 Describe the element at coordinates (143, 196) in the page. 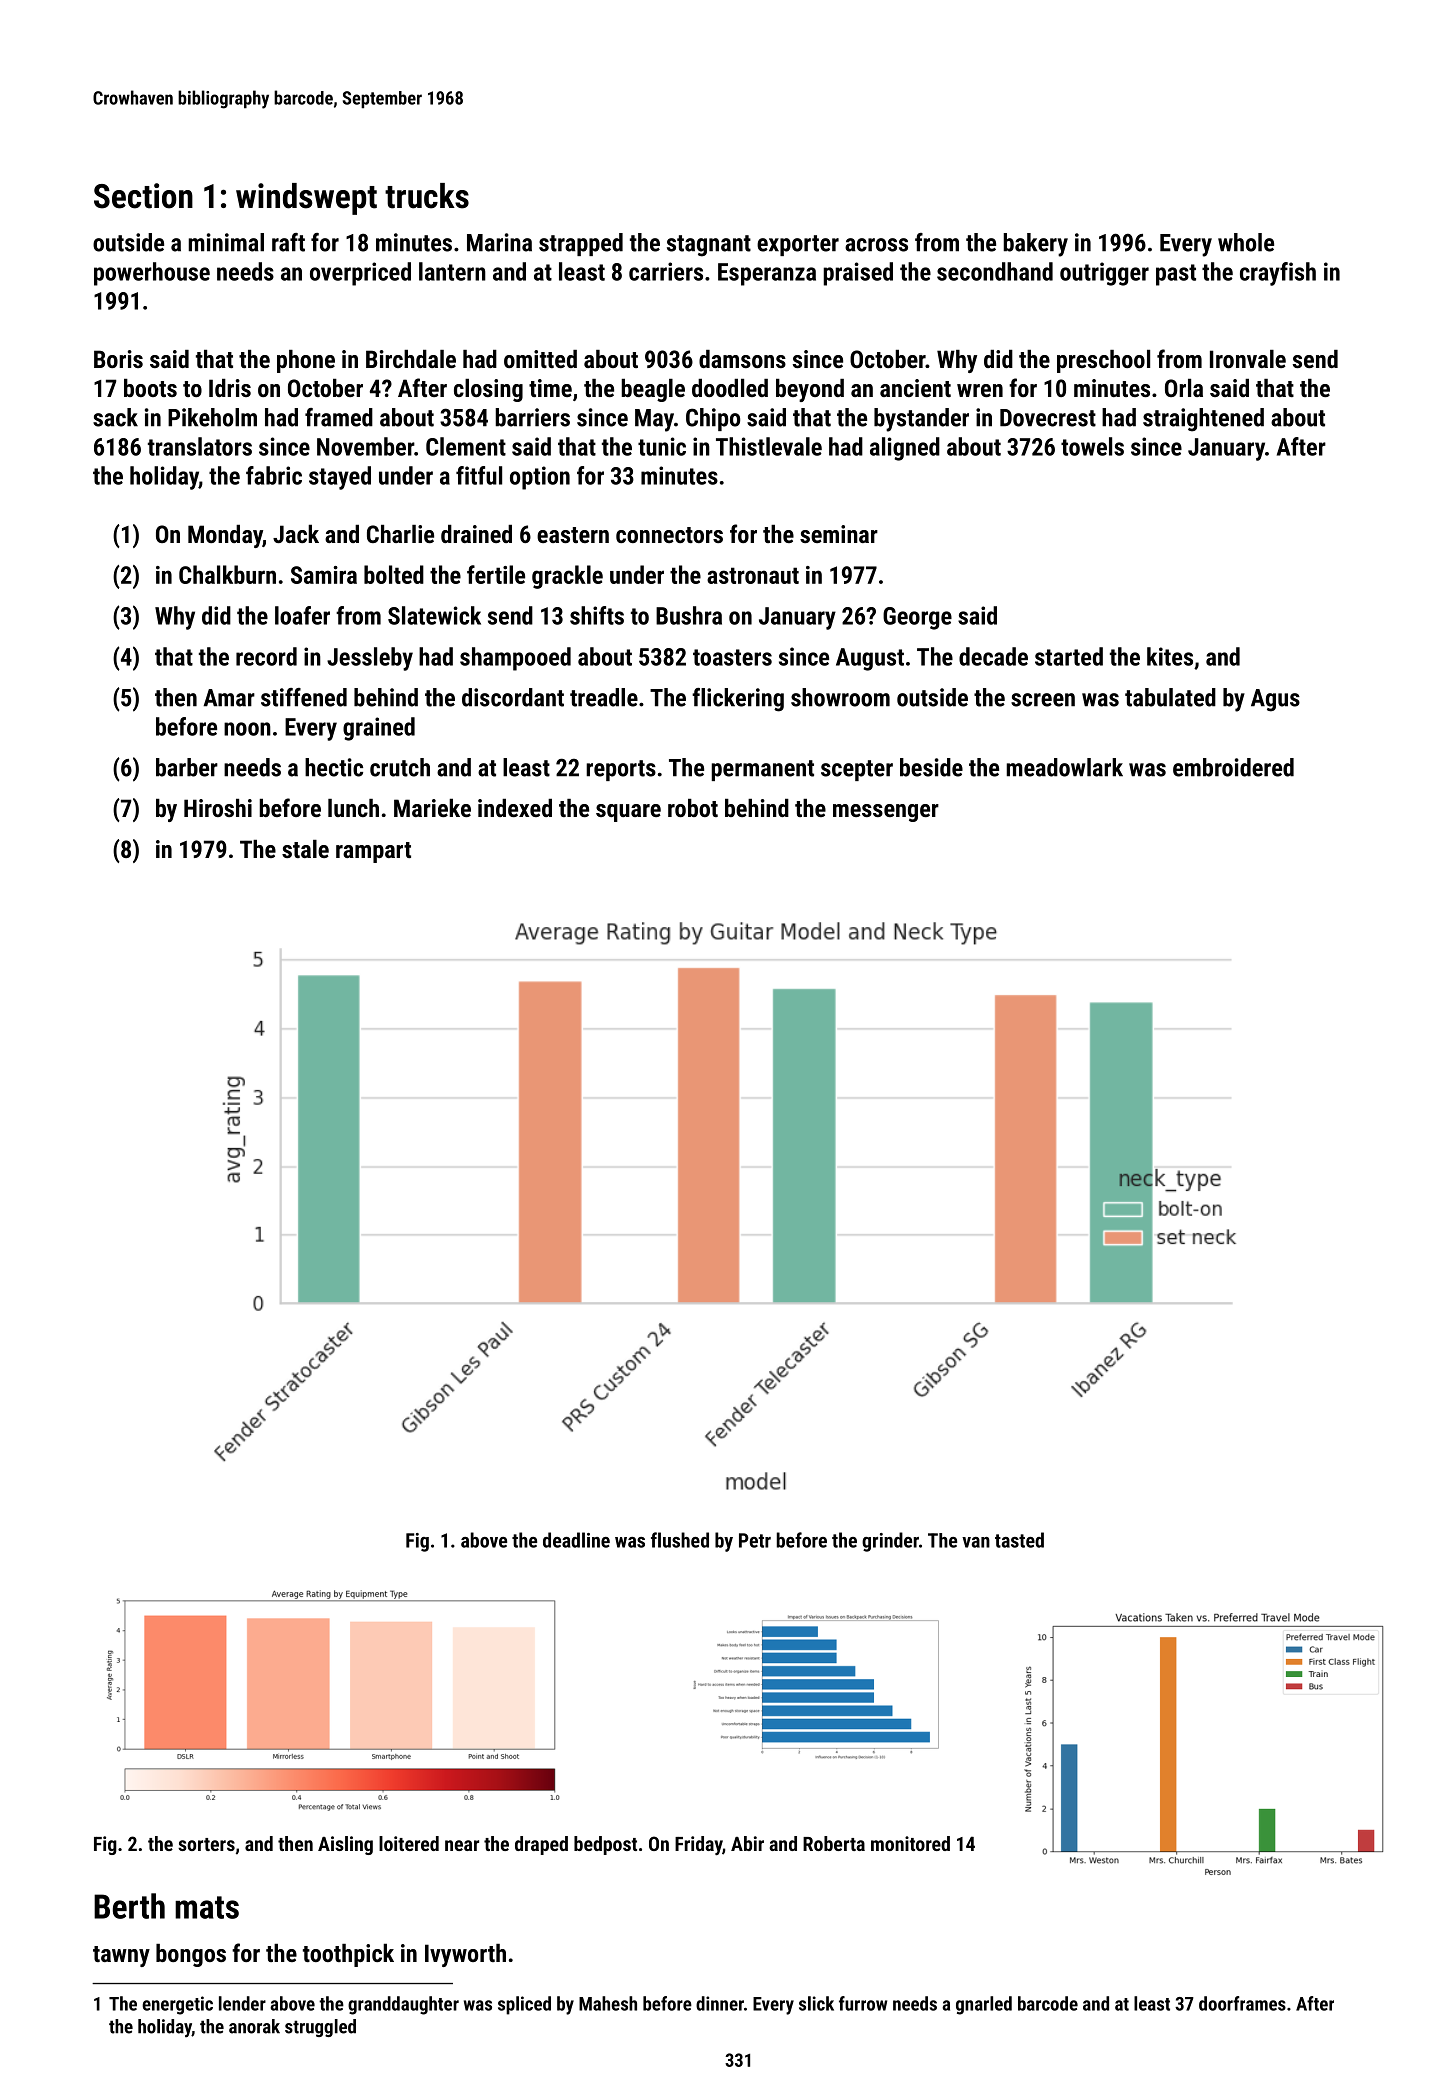

I see `Section` at that location.
